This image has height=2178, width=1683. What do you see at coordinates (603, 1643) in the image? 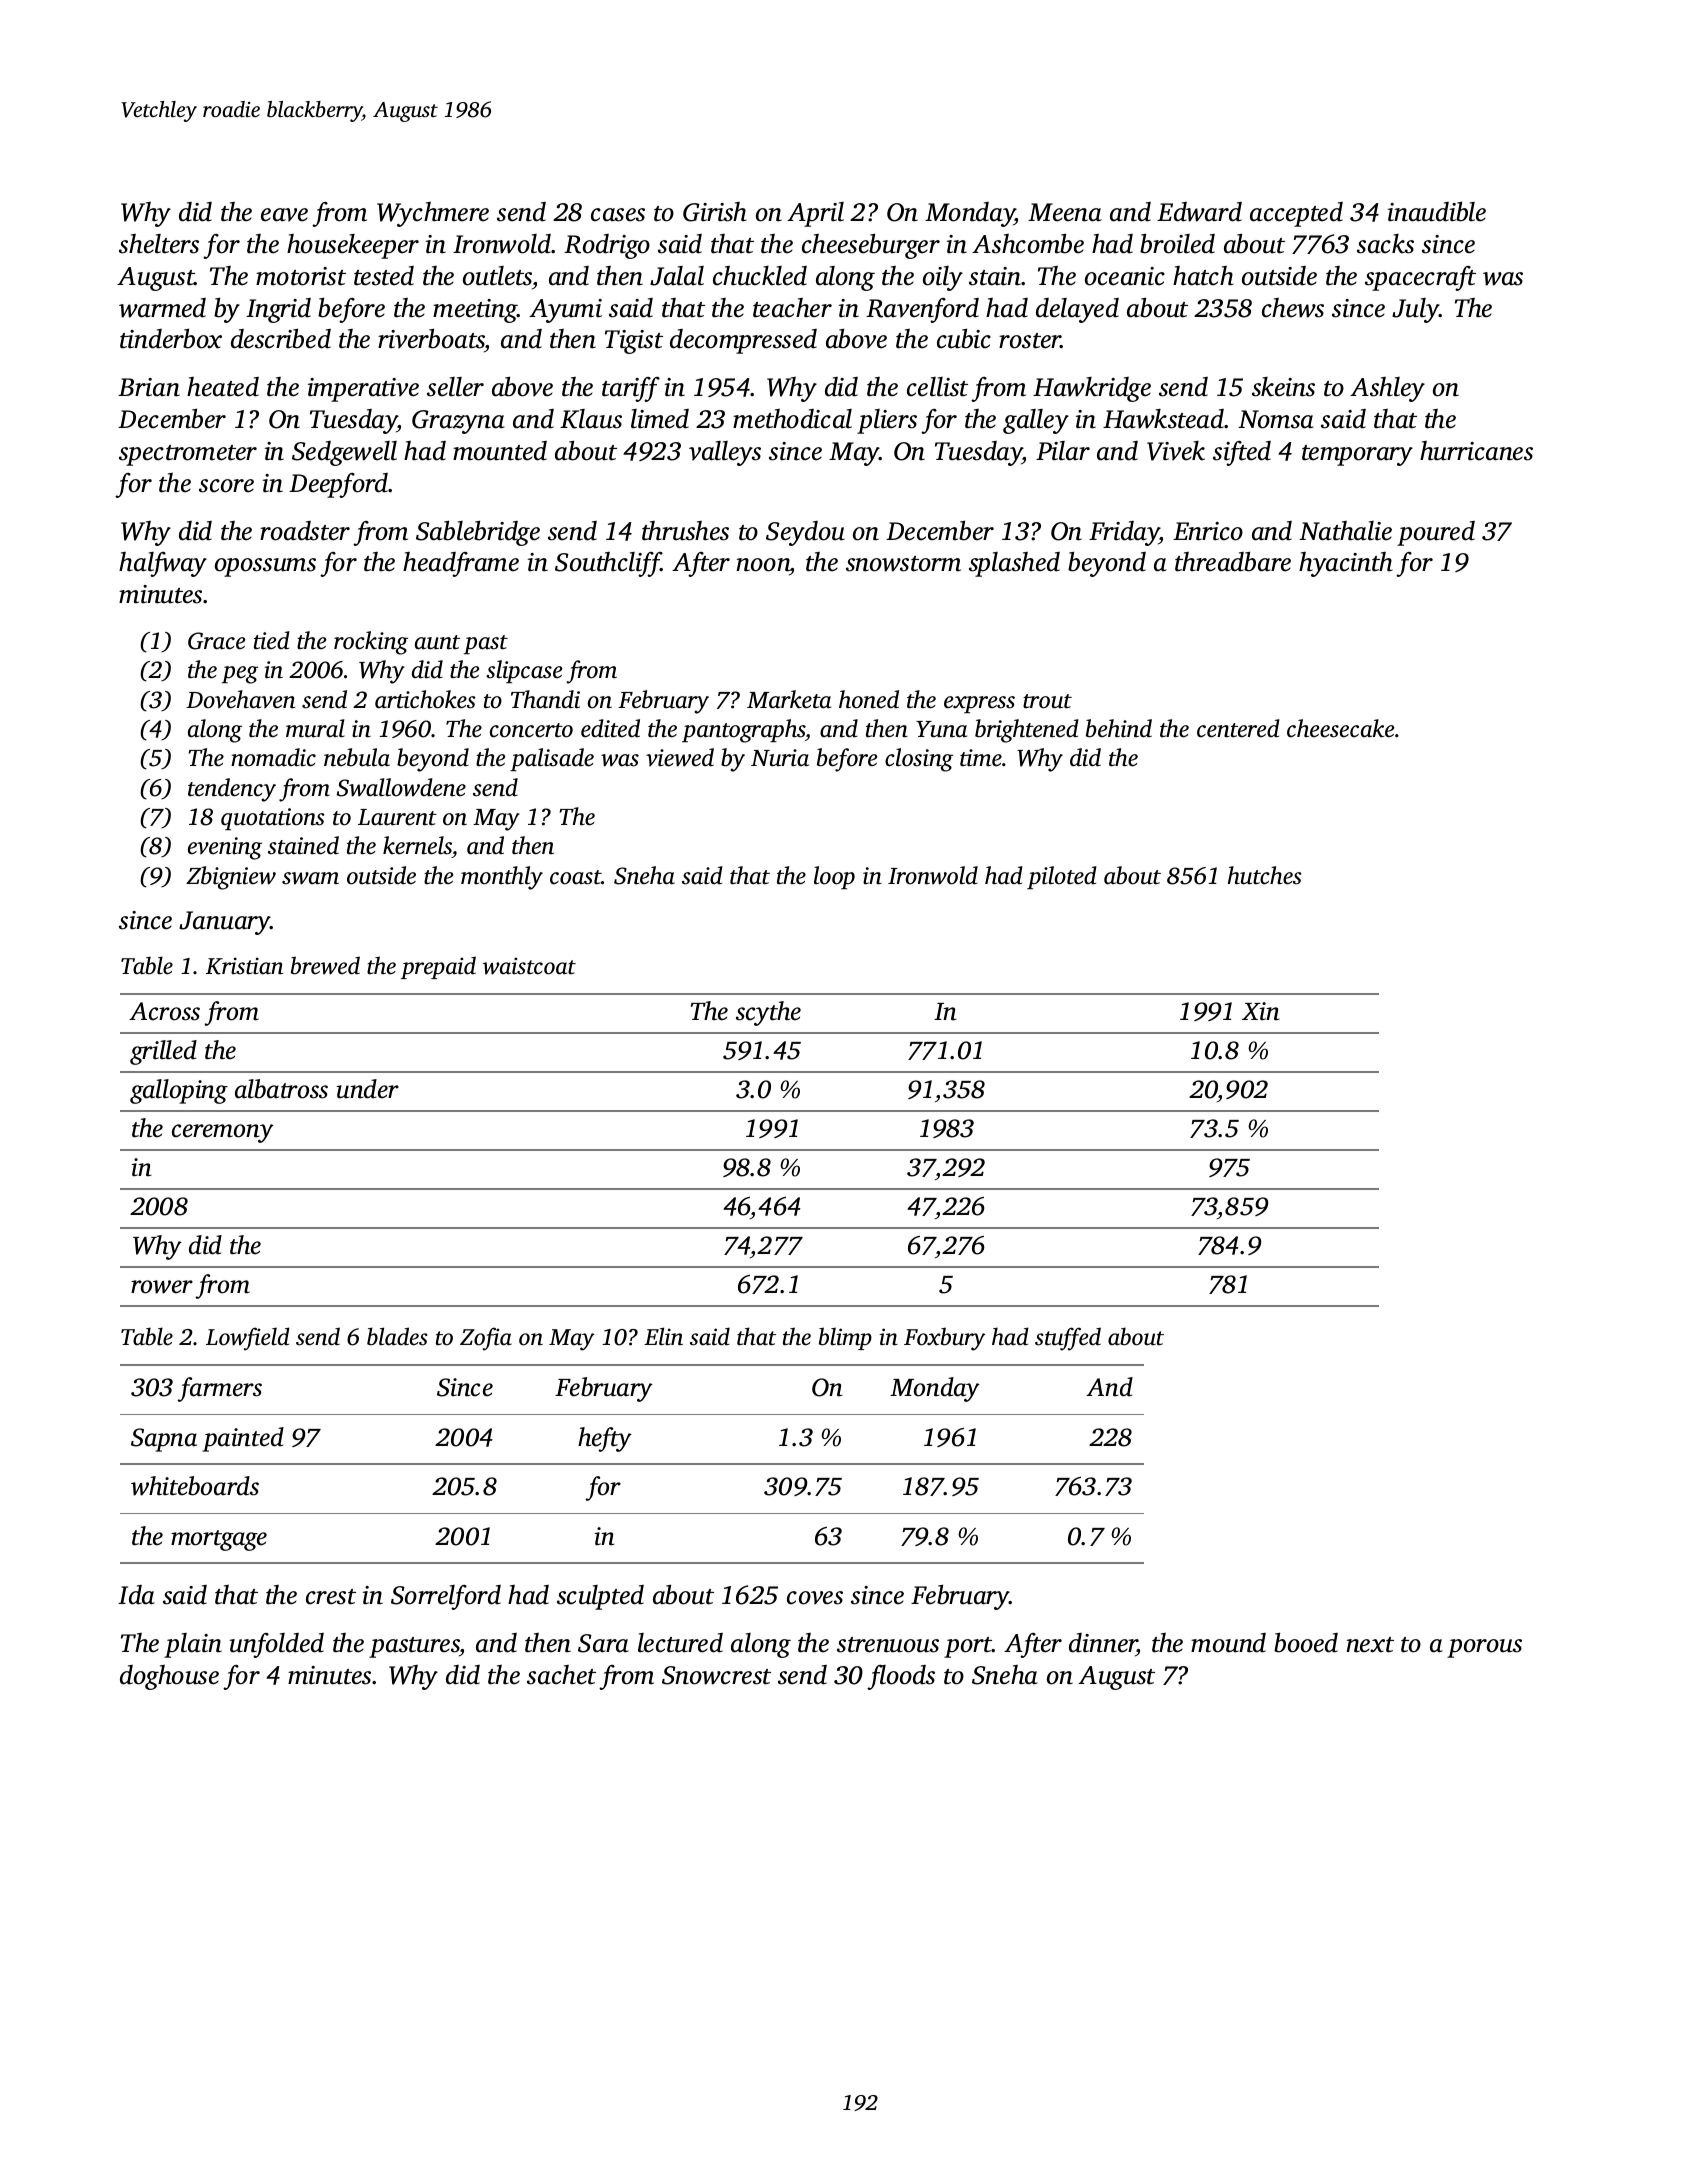
I see `Sara` at bounding box center [603, 1643].
